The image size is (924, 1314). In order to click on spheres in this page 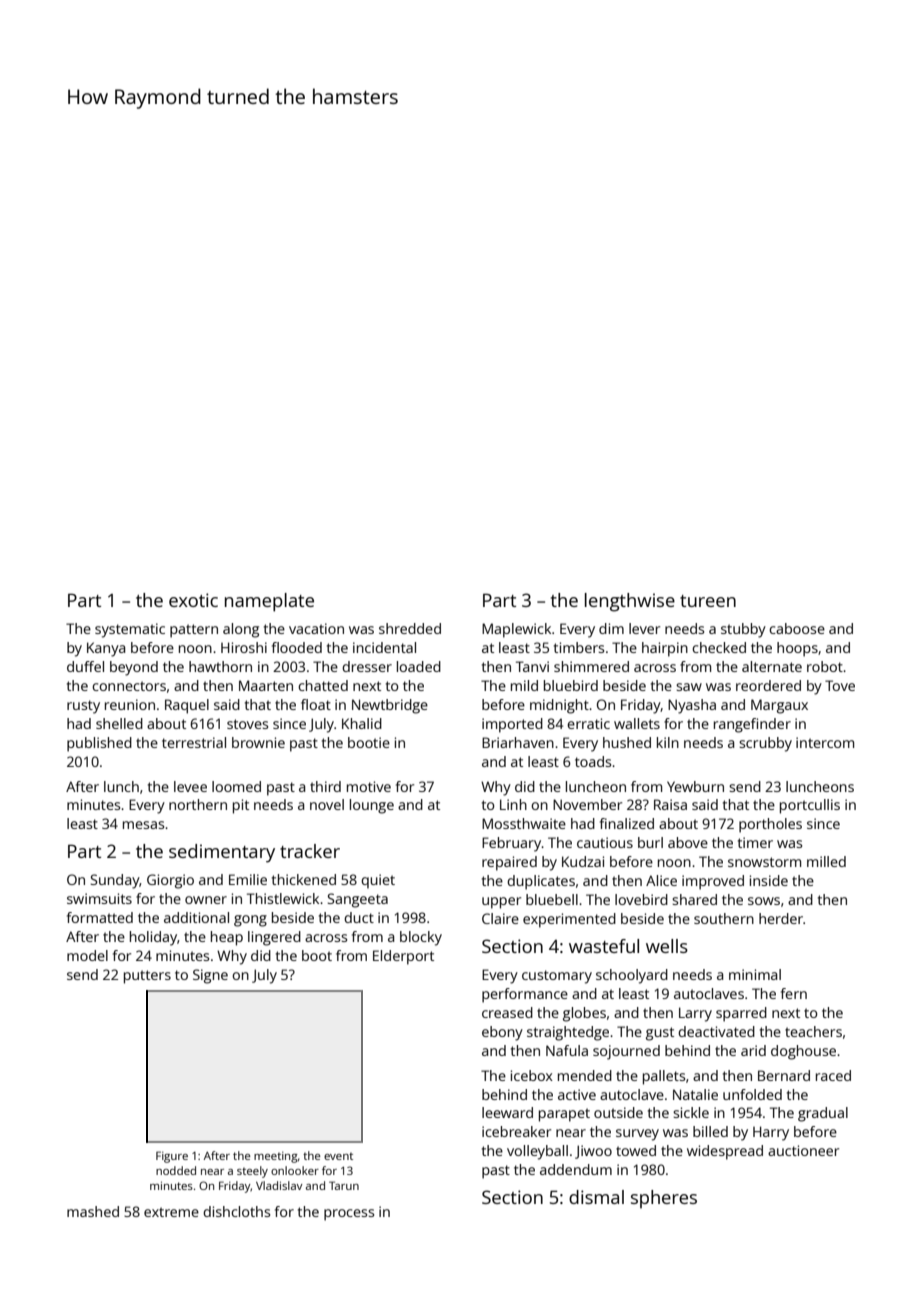, I will do `click(664, 1199)`.
